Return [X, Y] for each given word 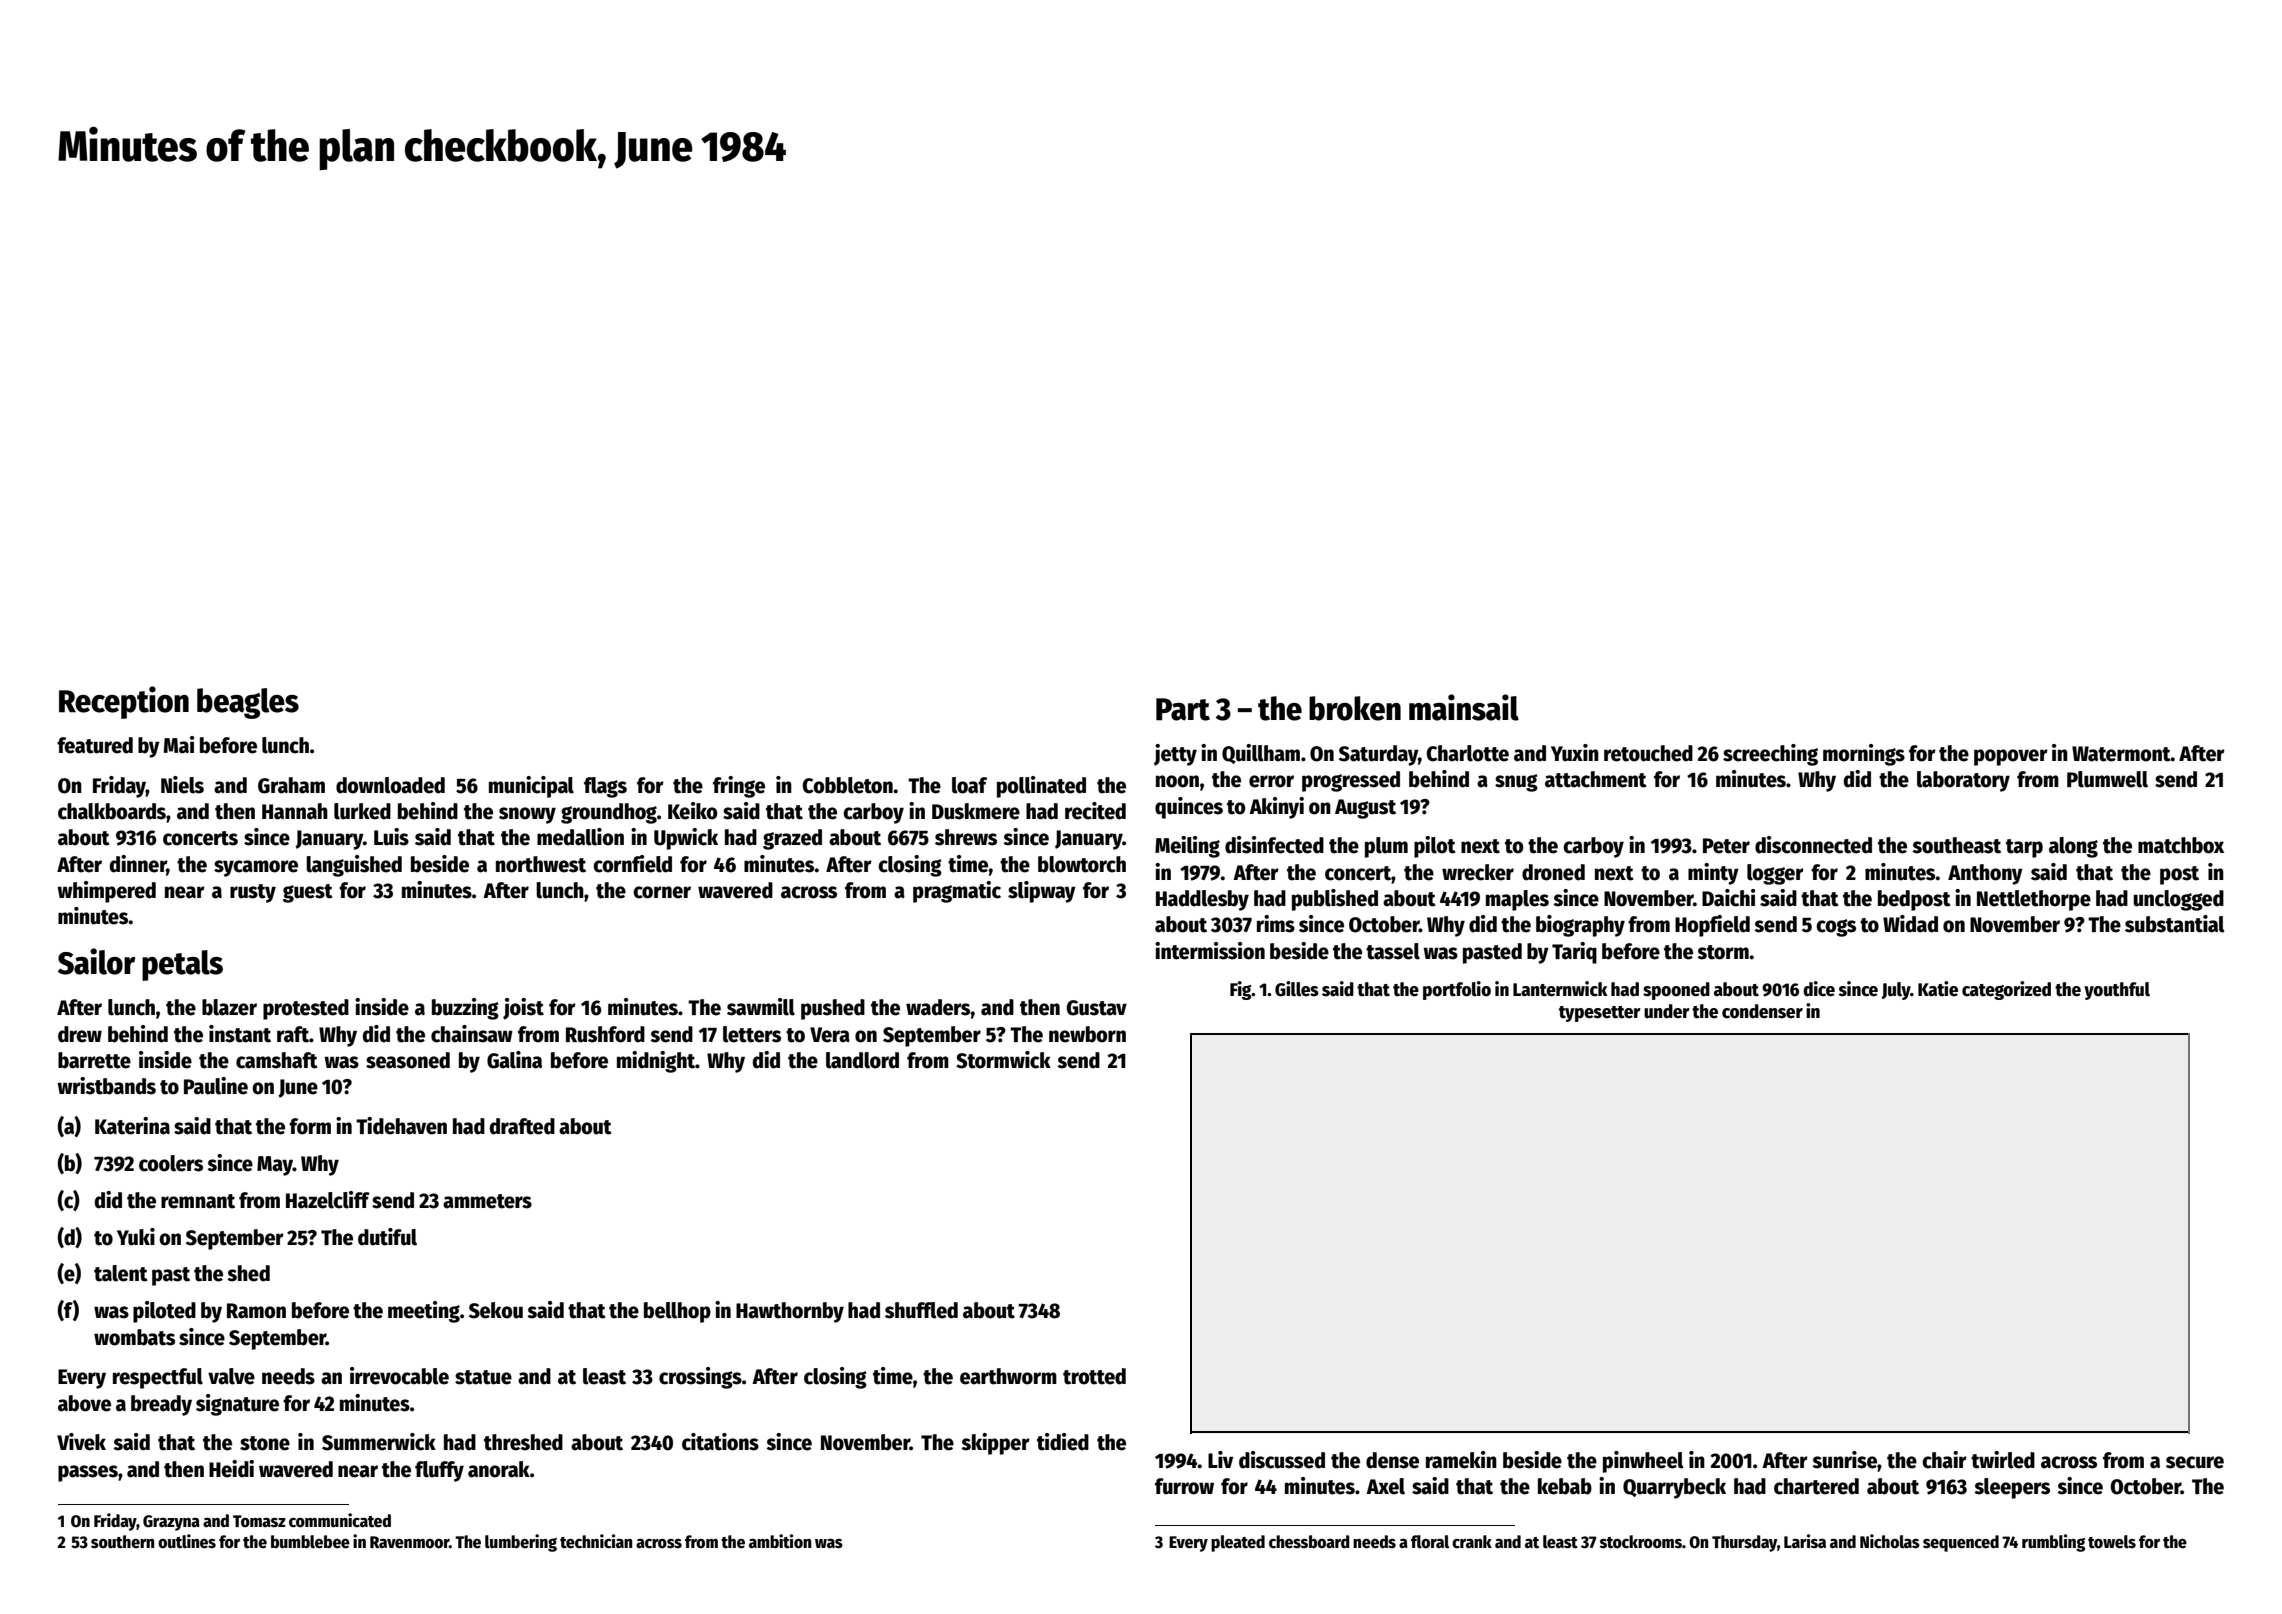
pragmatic [957, 892]
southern [122, 1542]
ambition [780, 1541]
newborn [1087, 1034]
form [310, 1126]
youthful [2117, 991]
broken [1355, 708]
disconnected [1813, 845]
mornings [1864, 755]
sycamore [256, 868]
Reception [124, 702]
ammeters [487, 1201]
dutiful [387, 1237]
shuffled [921, 1310]
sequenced [1961, 1543]
